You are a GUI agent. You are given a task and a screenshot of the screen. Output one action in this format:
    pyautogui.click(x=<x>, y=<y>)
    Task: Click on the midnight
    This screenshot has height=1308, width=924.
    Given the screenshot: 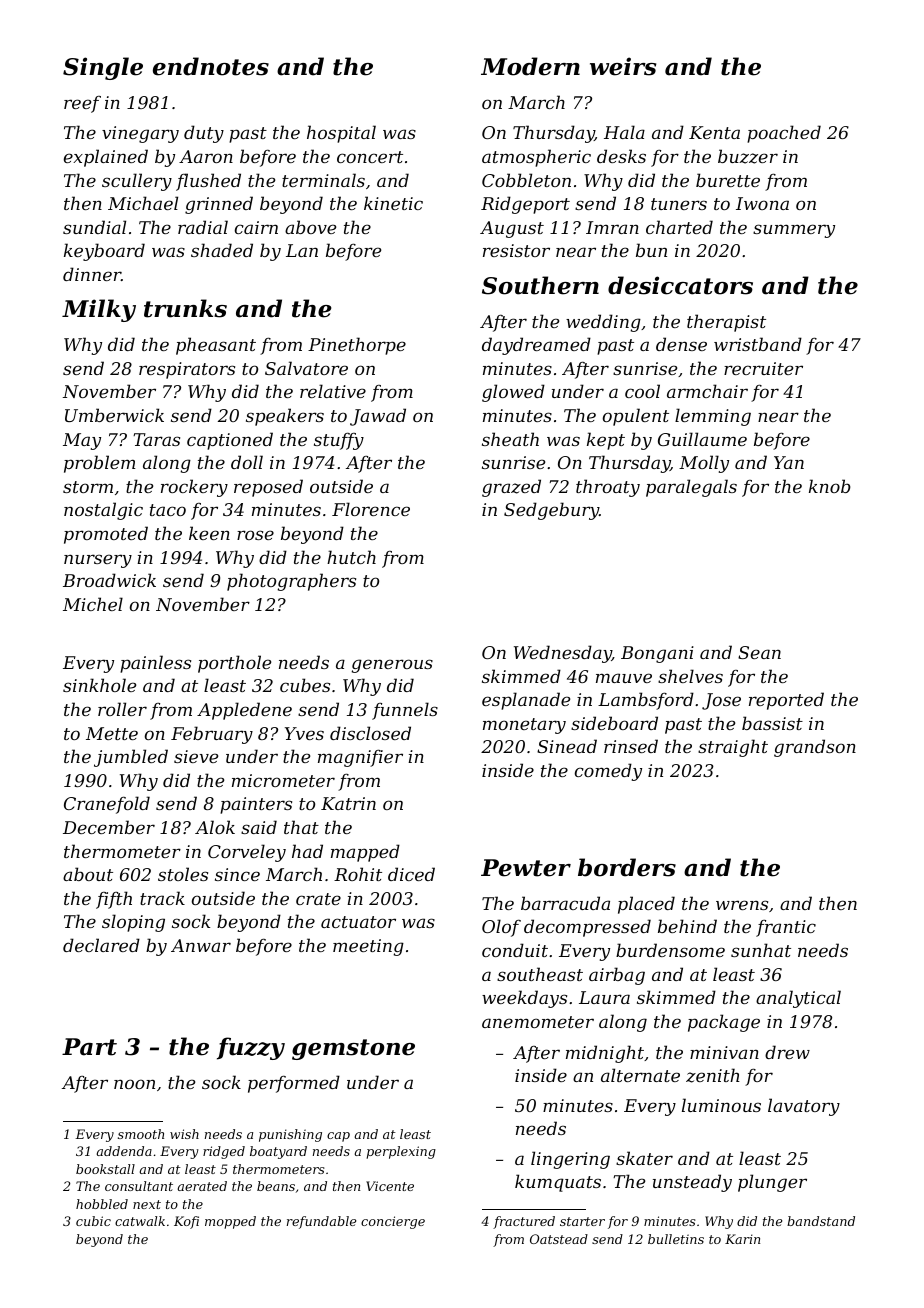 What is the action you would take?
    pyautogui.click(x=605, y=1054)
